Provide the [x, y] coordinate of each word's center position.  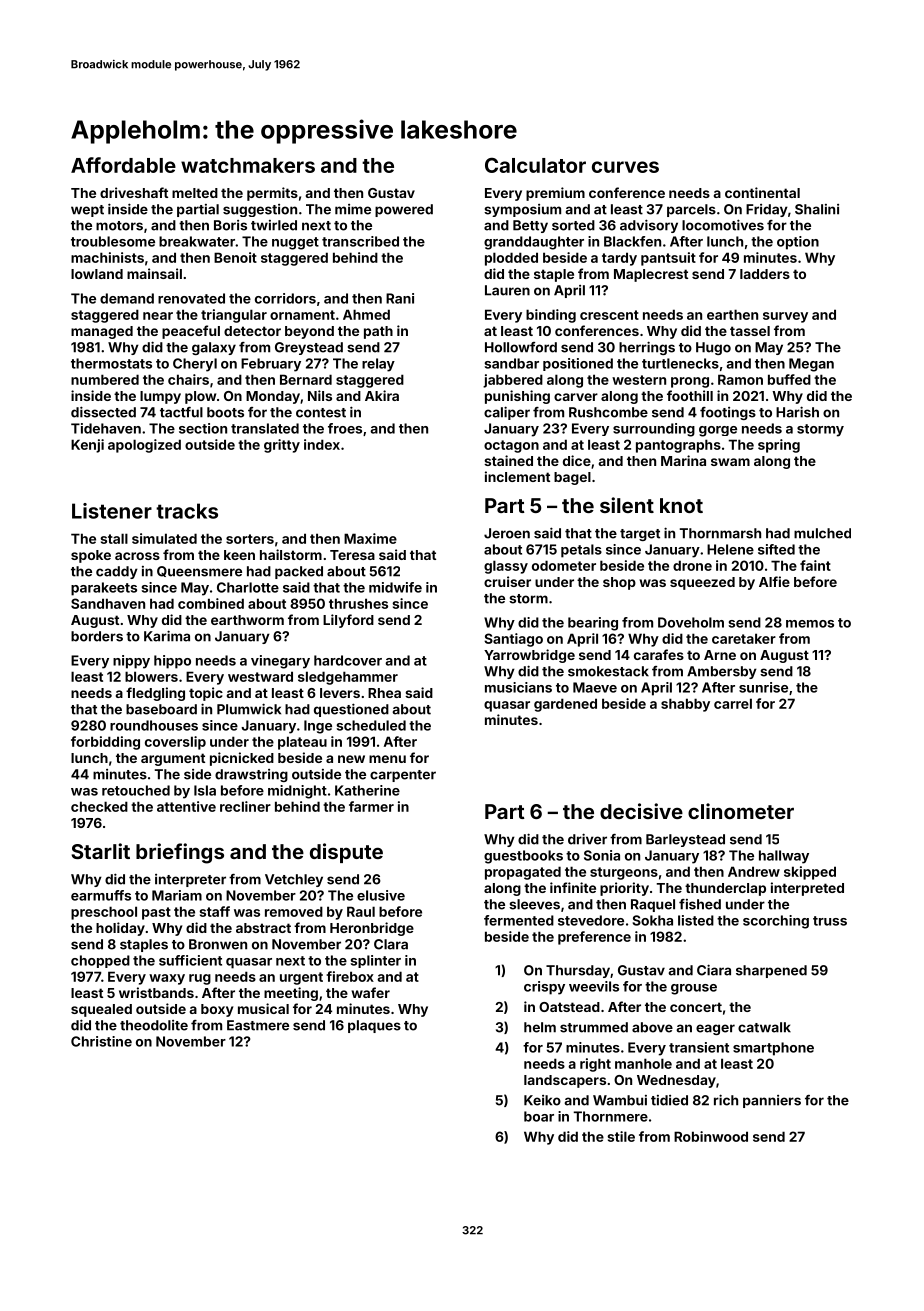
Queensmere [199, 571]
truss [830, 921]
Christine [101, 1041]
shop [619, 583]
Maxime [370, 538]
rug [200, 979]
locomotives [723, 225]
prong [690, 382]
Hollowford [521, 347]
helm [540, 1027]
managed [102, 332]
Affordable [123, 165]
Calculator [535, 165]
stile [621, 1136]
